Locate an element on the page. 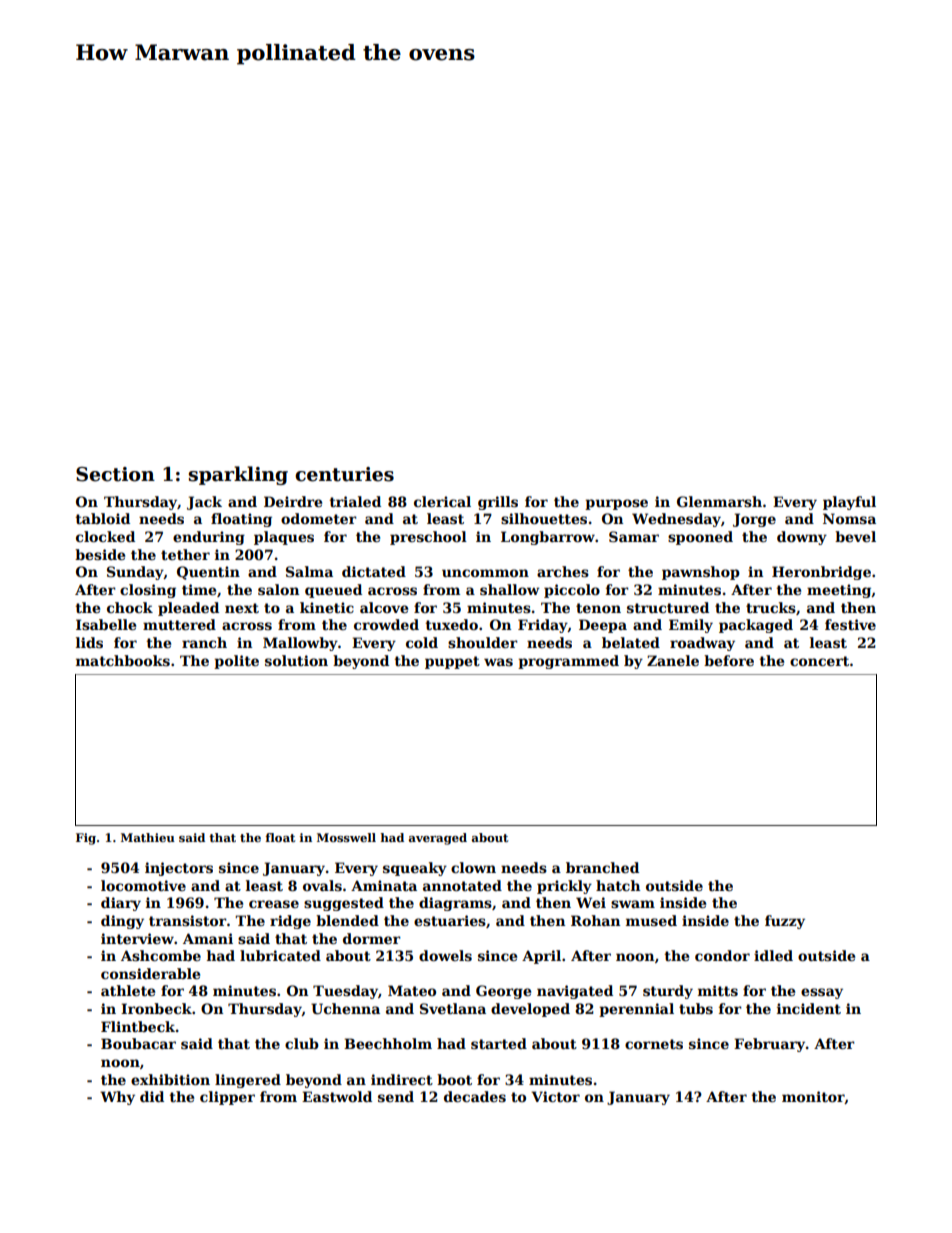 This image has height=1233, width=952. centuries is located at coordinates (344, 474).
